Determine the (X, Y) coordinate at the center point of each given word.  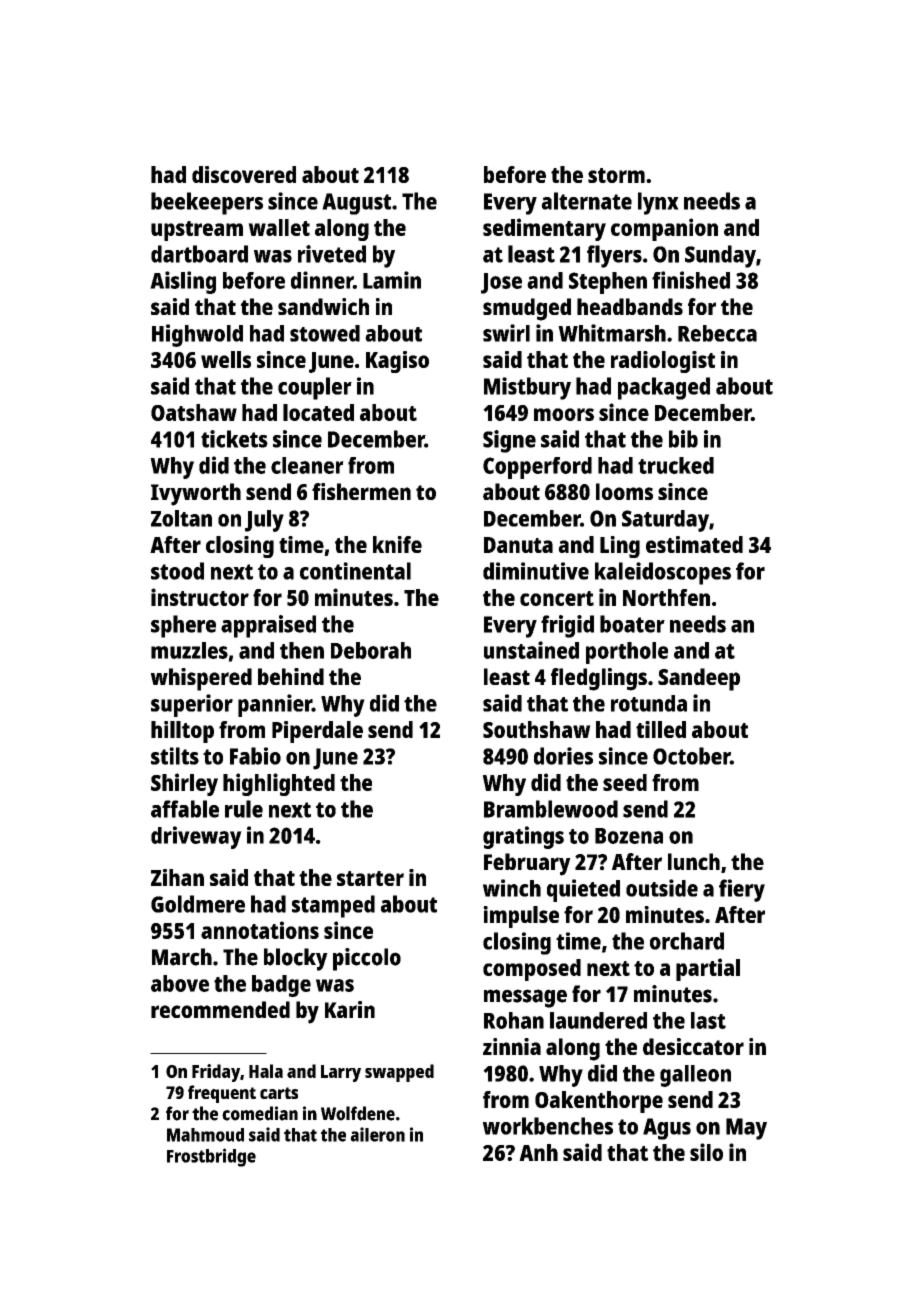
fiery (742, 890)
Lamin (392, 280)
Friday (216, 1073)
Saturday (665, 521)
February (527, 864)
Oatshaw (194, 412)
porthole (627, 653)
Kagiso (397, 362)
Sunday (720, 256)
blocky (296, 959)
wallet (279, 227)
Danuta (518, 545)
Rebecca (717, 333)
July (264, 521)
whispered (201, 679)
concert (557, 598)
